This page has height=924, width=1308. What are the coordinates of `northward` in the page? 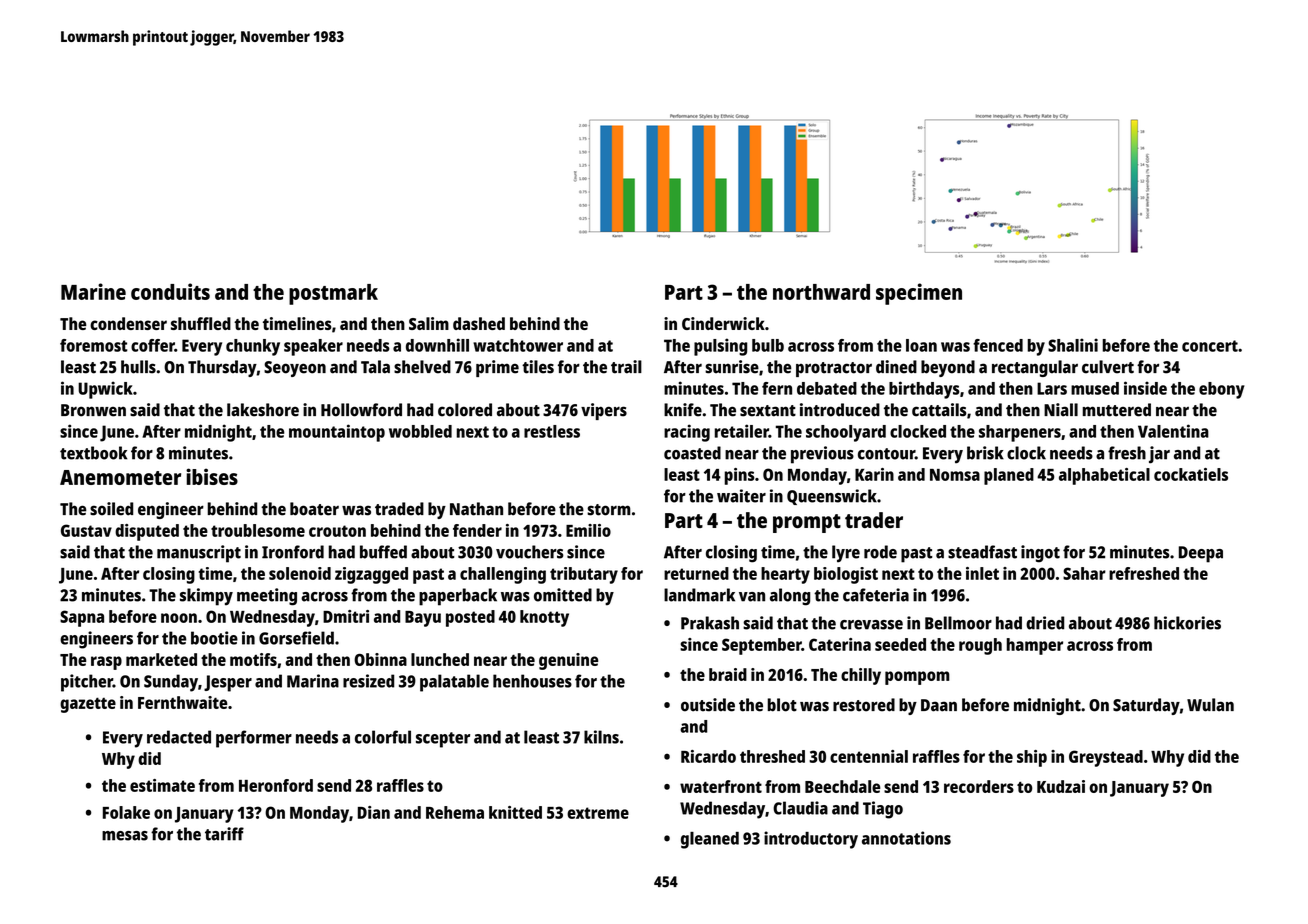 It's located at (821, 292).
